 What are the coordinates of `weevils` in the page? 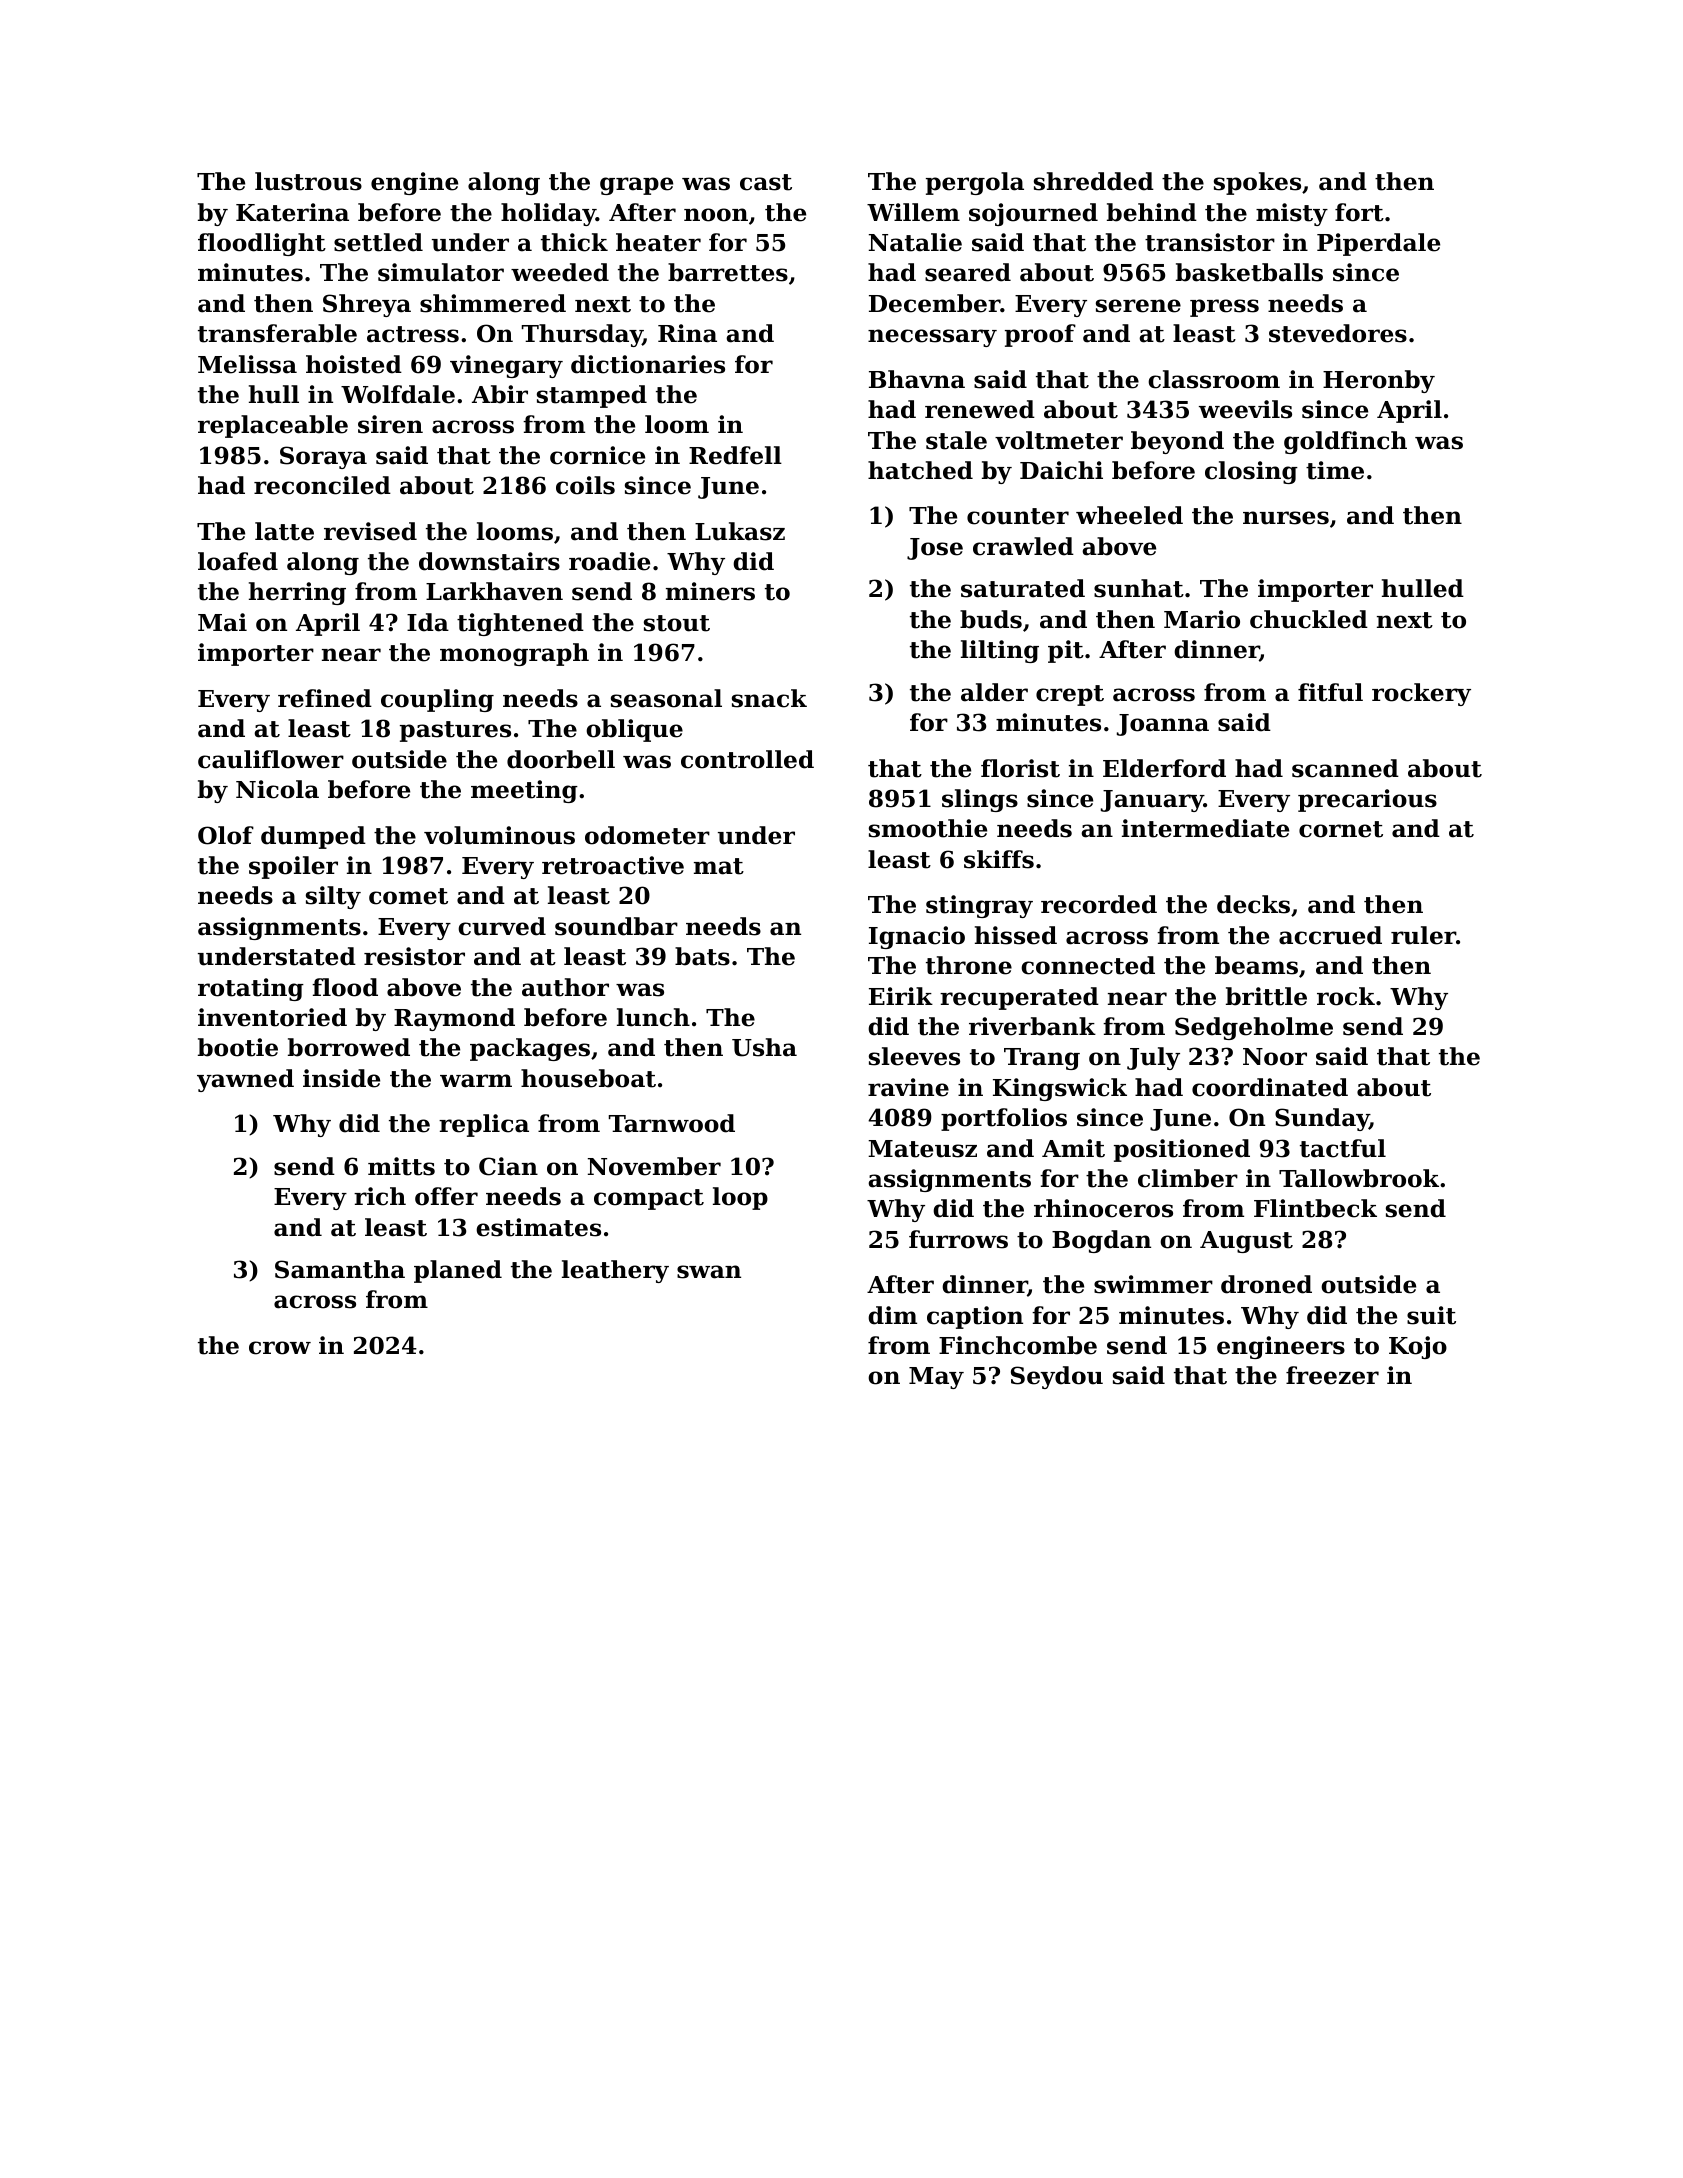 It's located at (1245, 409).
